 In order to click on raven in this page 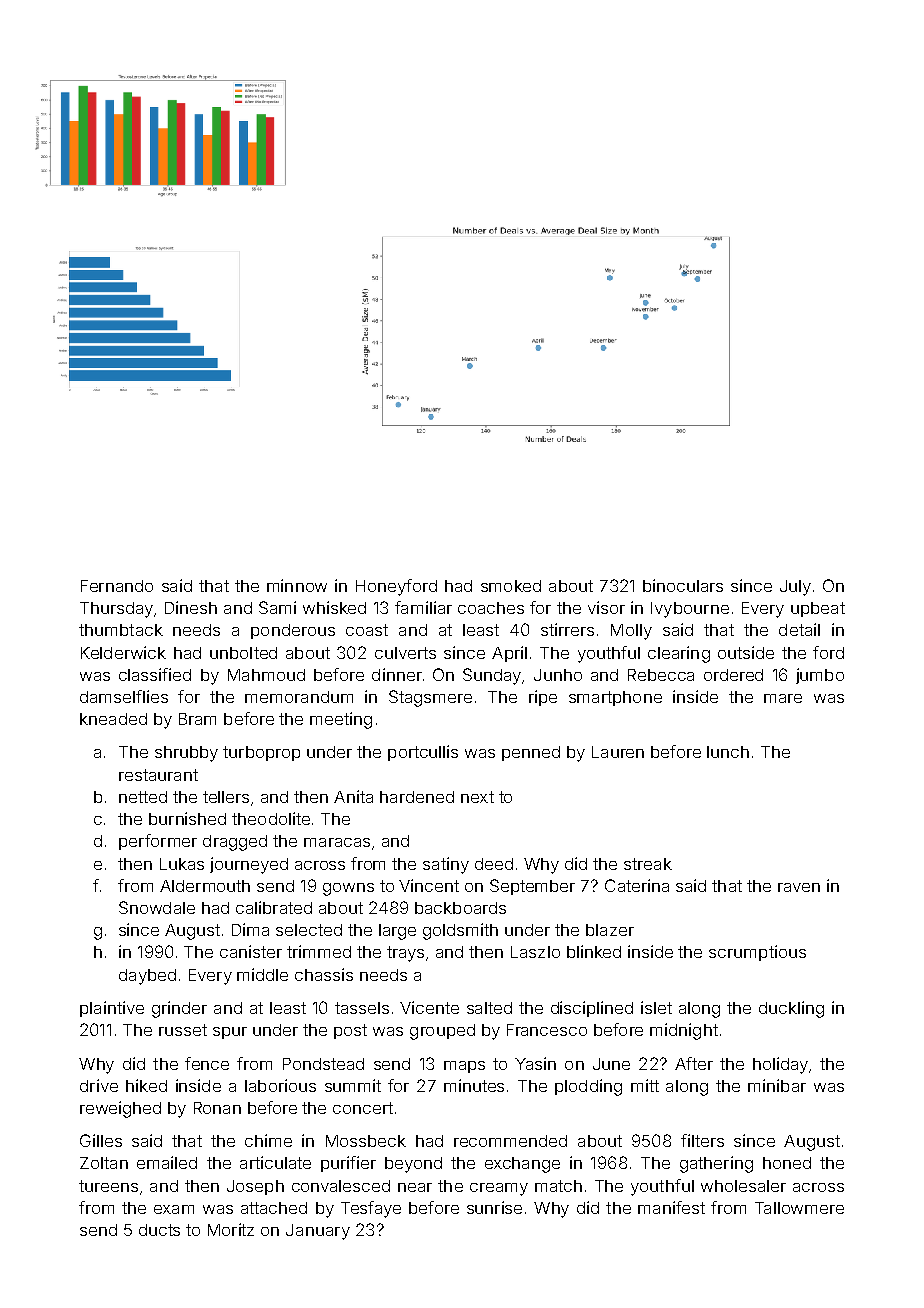, I will do `click(799, 887)`.
